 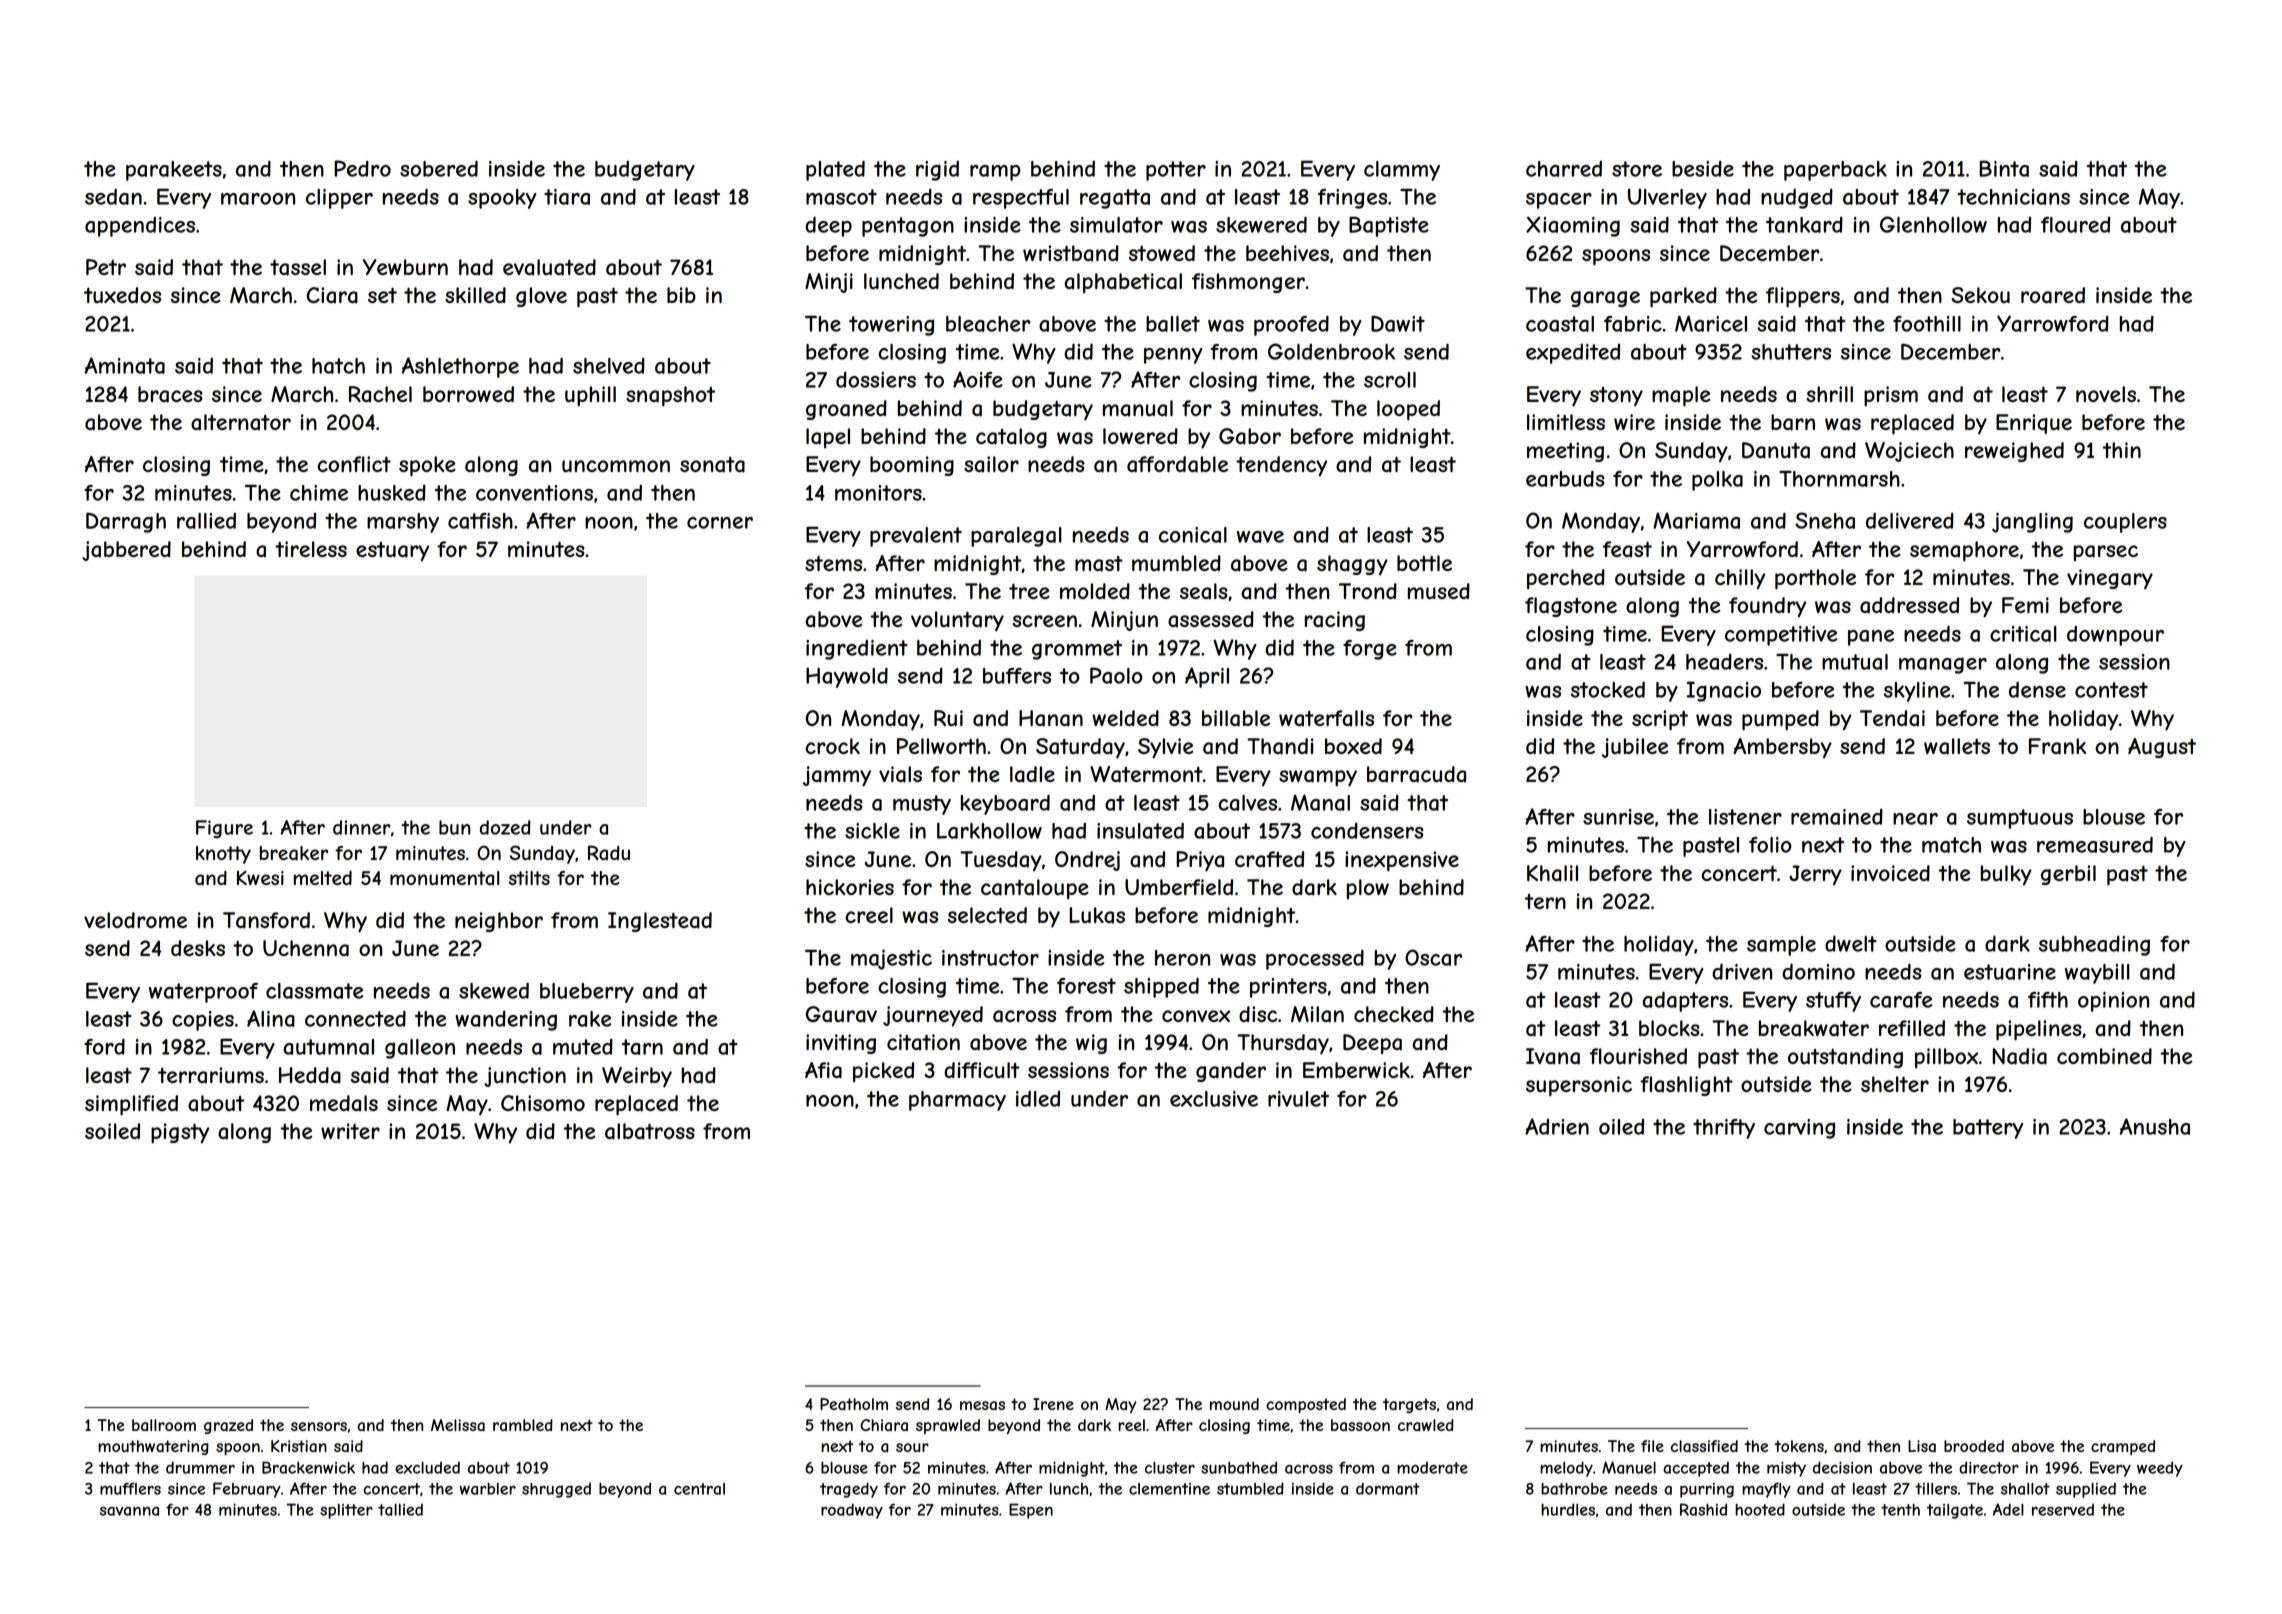 What do you see at coordinates (346, 1511) in the screenshot?
I see `splitter` at bounding box center [346, 1511].
